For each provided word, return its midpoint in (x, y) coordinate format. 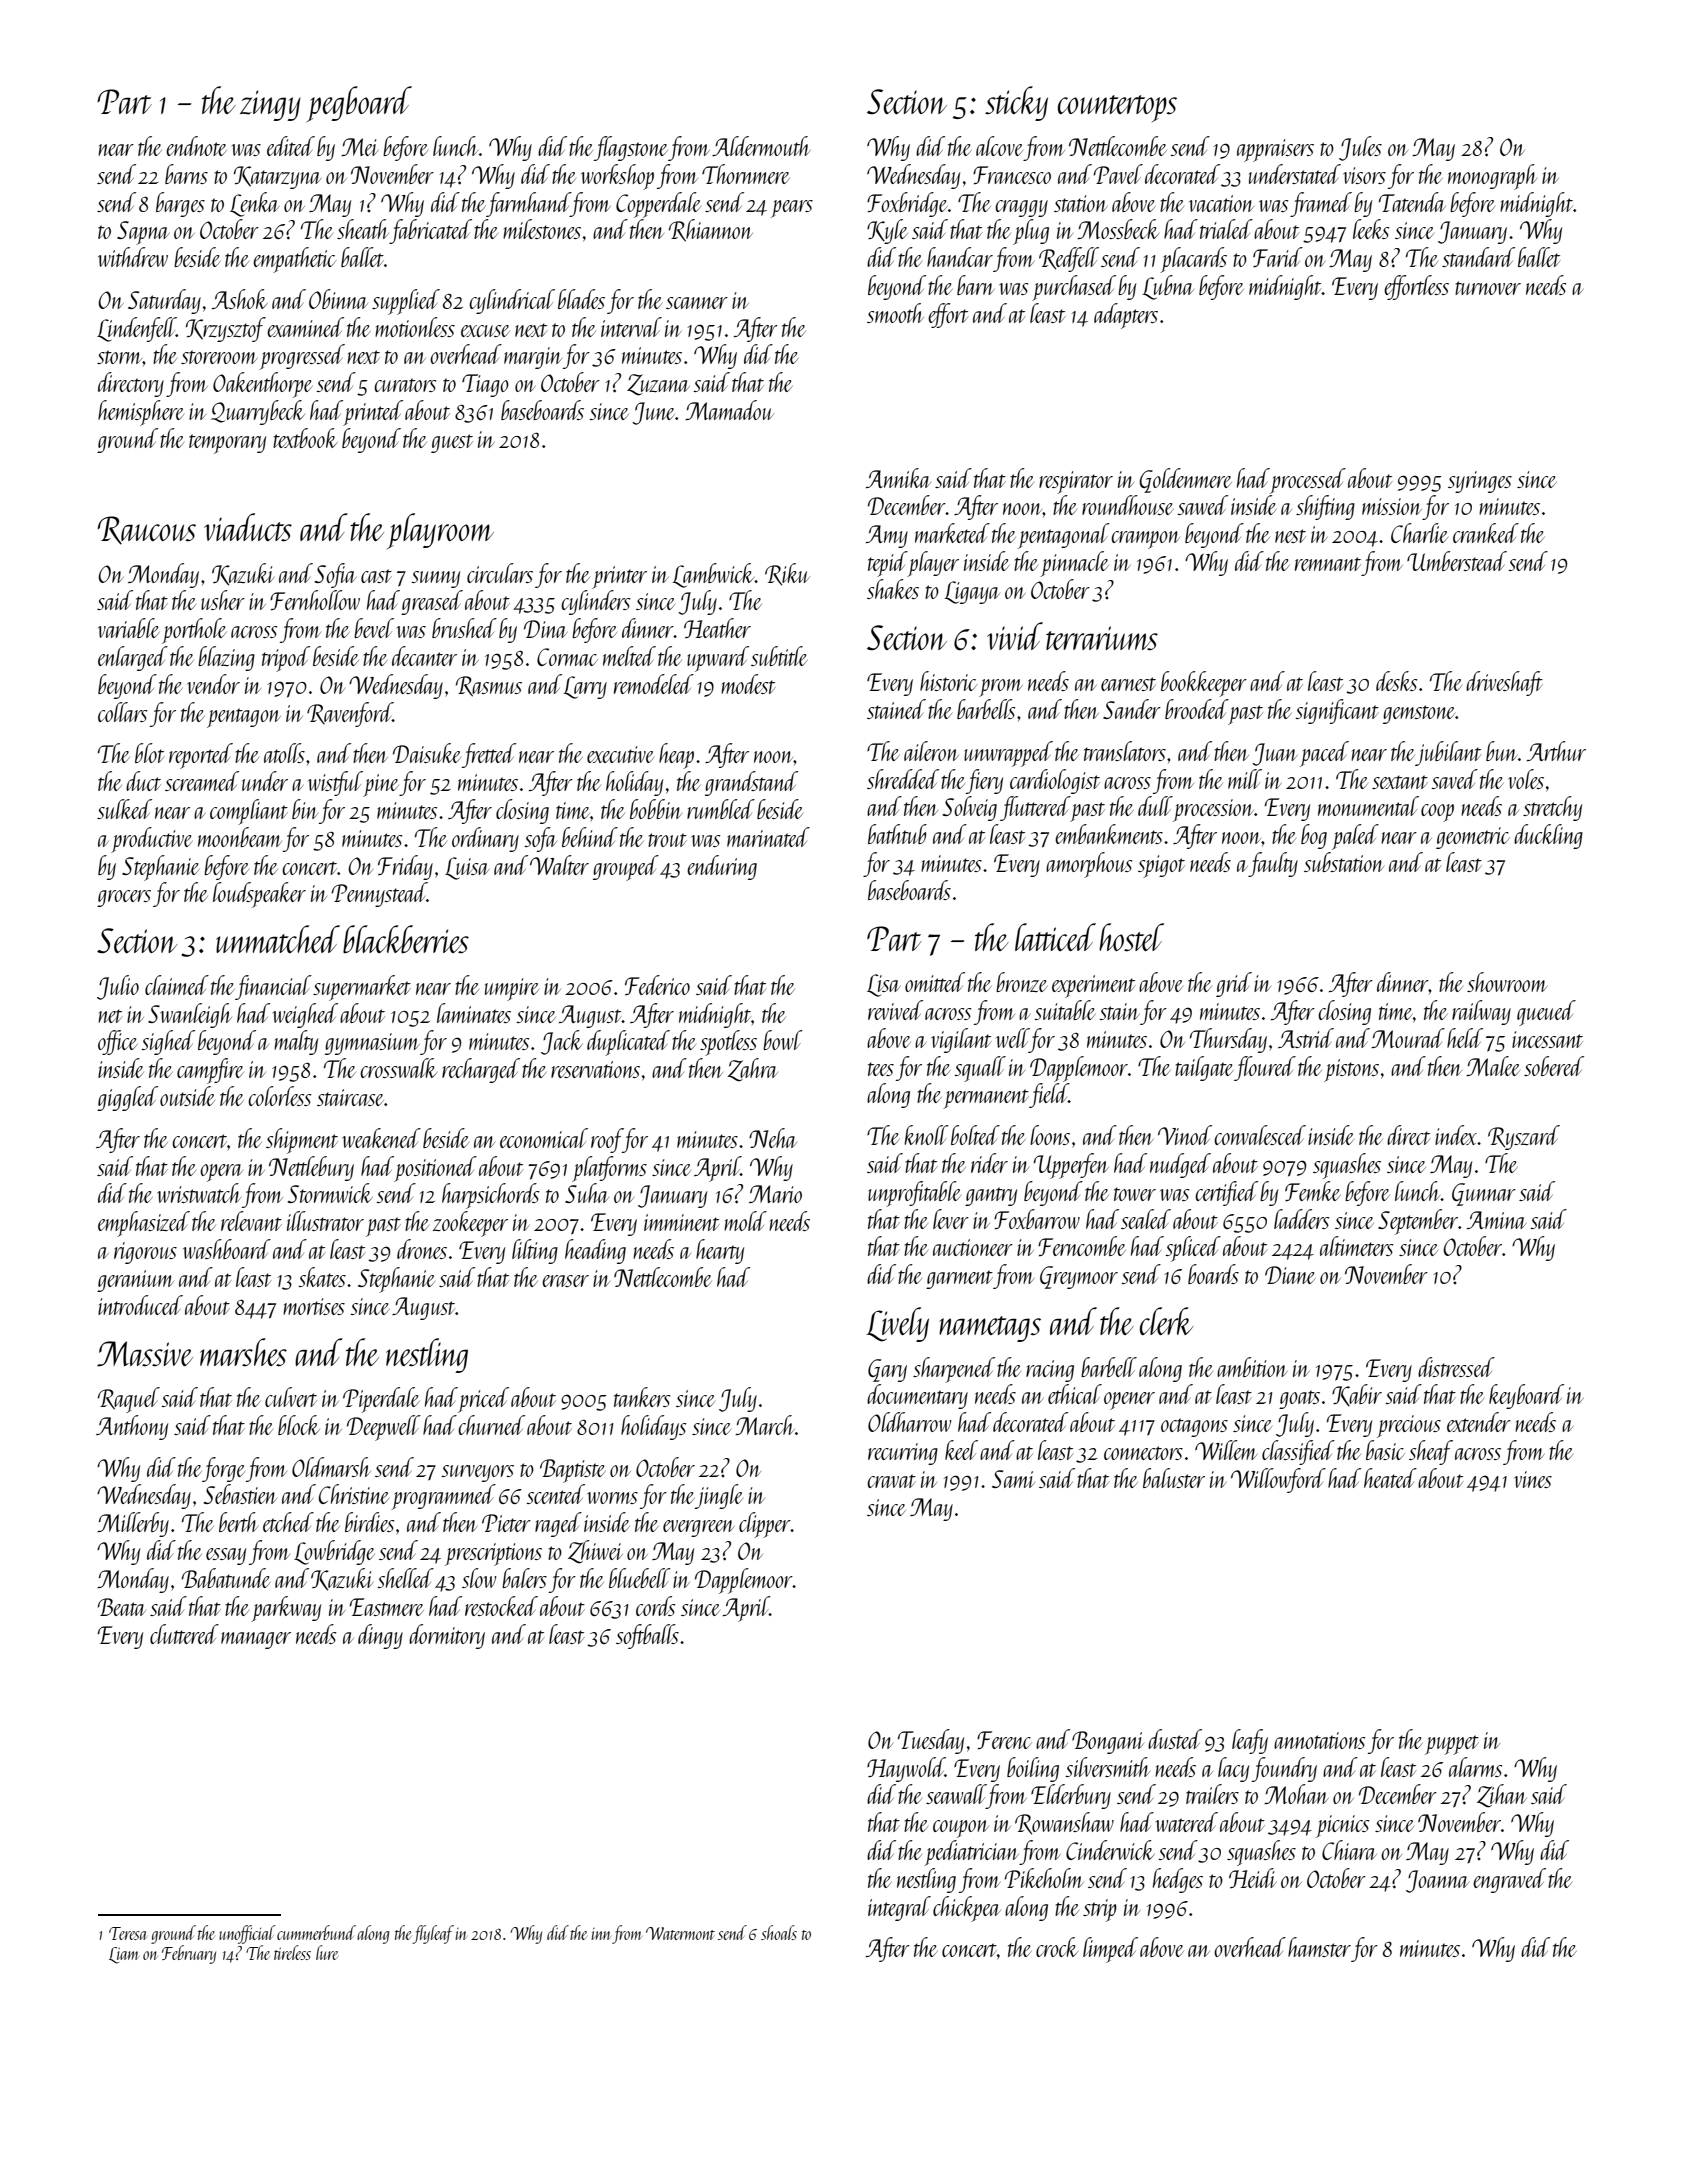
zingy (270, 105)
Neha (773, 1138)
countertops (1117, 108)
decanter (424, 656)
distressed (1456, 1367)
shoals (779, 1932)
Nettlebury (311, 1168)
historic (948, 681)
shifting (1325, 507)
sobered (1554, 1066)
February (189, 1954)
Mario (775, 1194)
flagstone (631, 148)
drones (422, 1249)
